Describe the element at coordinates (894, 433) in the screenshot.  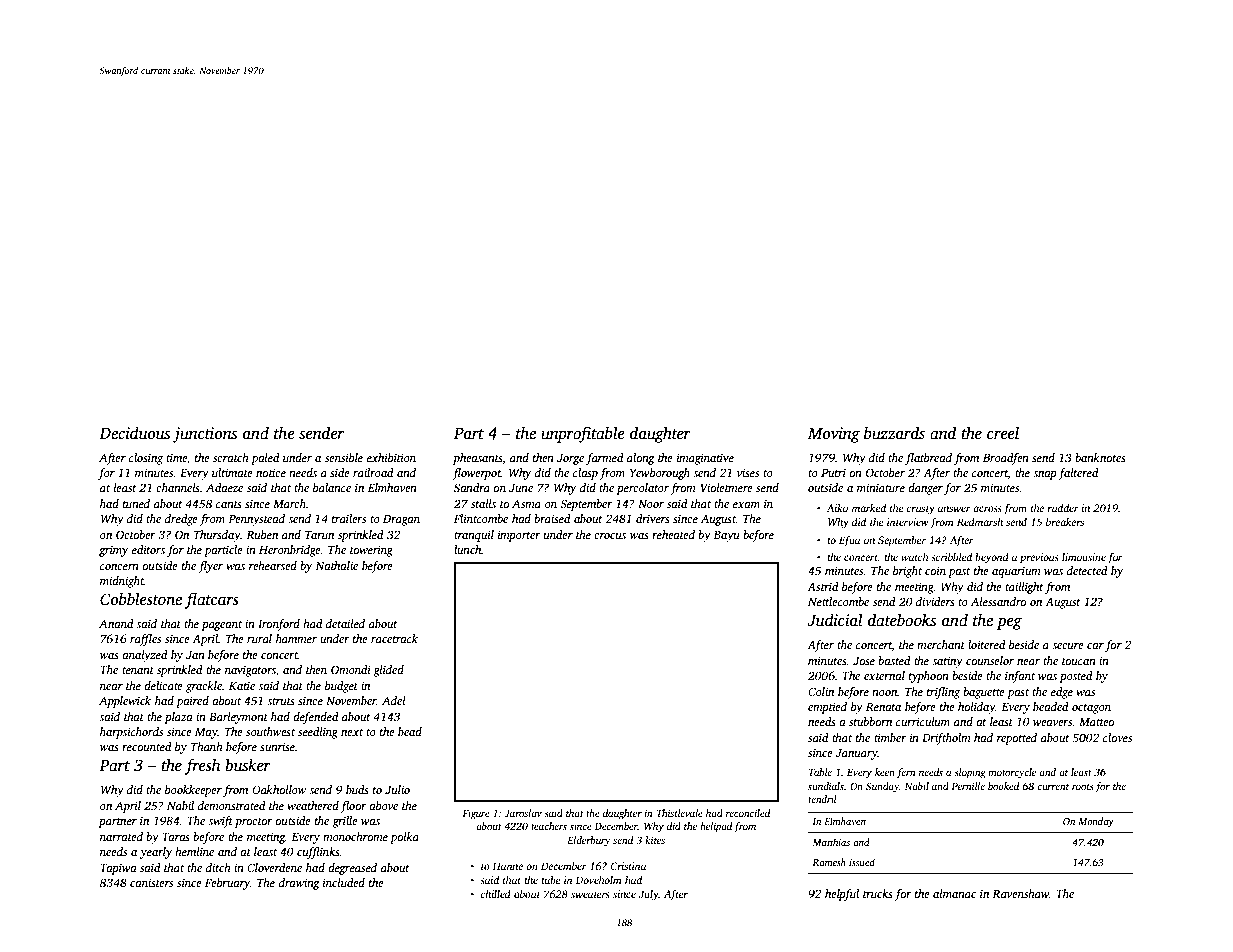
I see `buzzards` at that location.
